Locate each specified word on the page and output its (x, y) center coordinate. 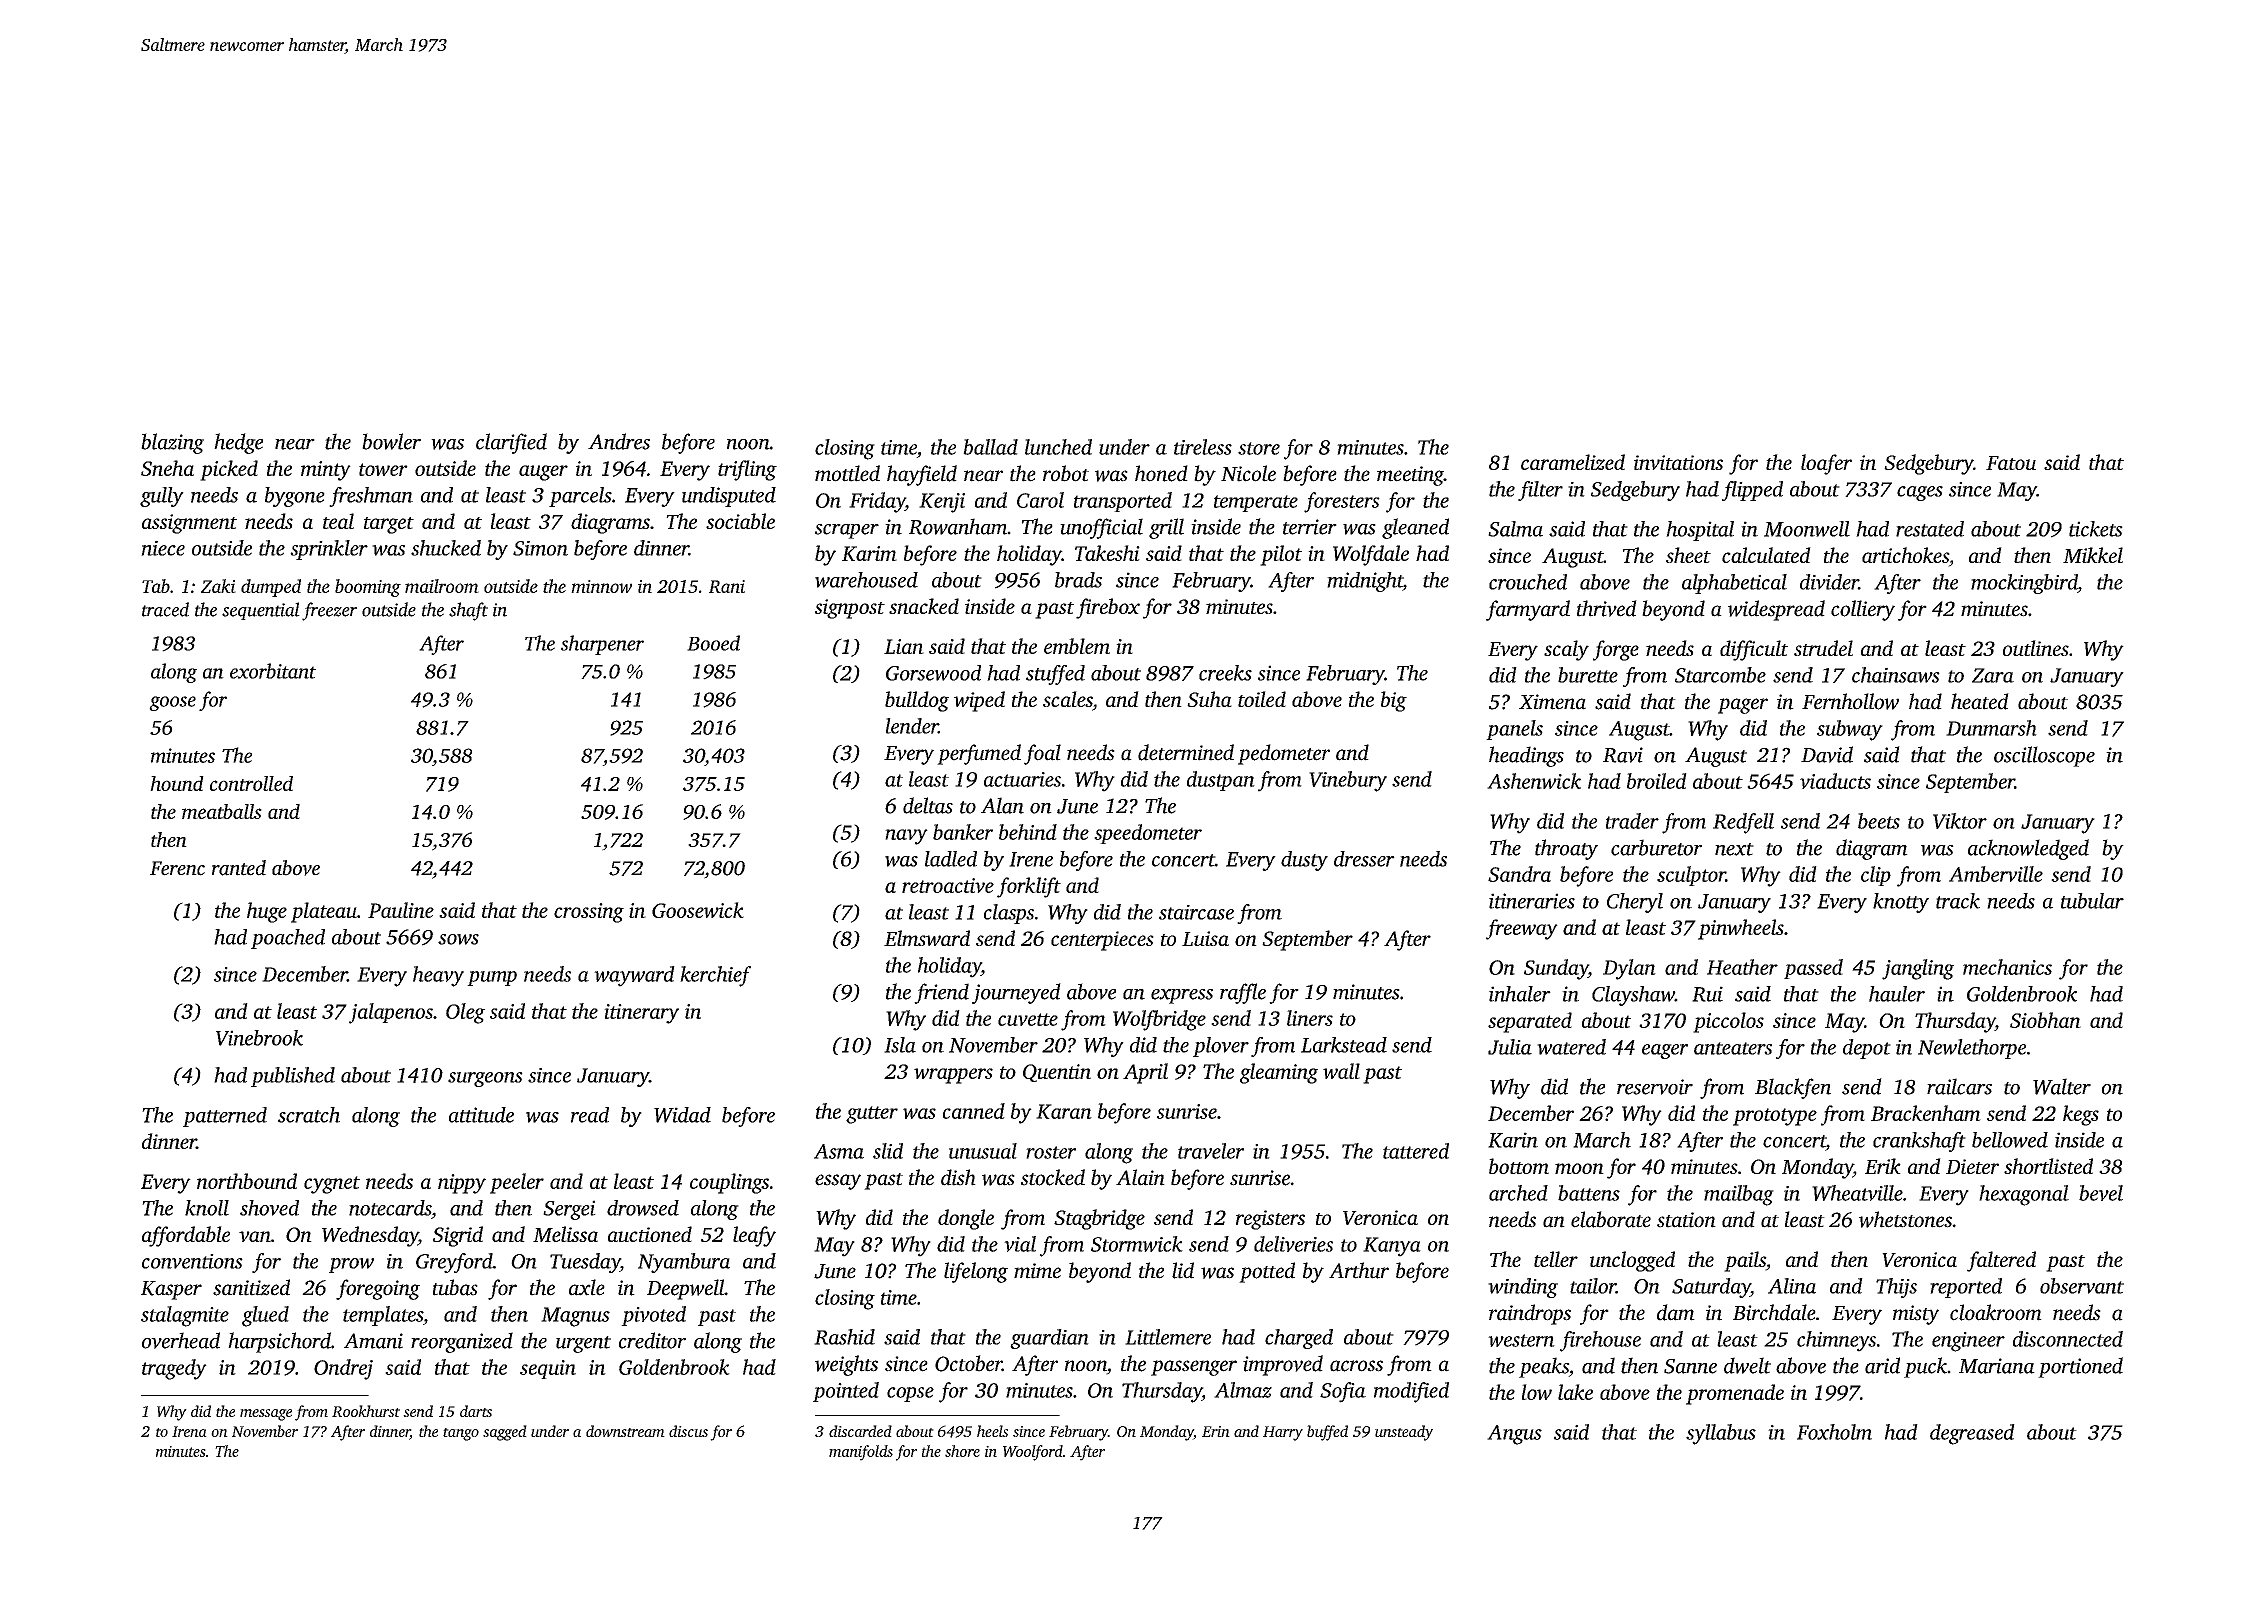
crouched (1528, 582)
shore (962, 1451)
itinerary (641, 1014)
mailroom (442, 586)
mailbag (1739, 1195)
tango (461, 1434)
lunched (1058, 447)
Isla (900, 1045)
